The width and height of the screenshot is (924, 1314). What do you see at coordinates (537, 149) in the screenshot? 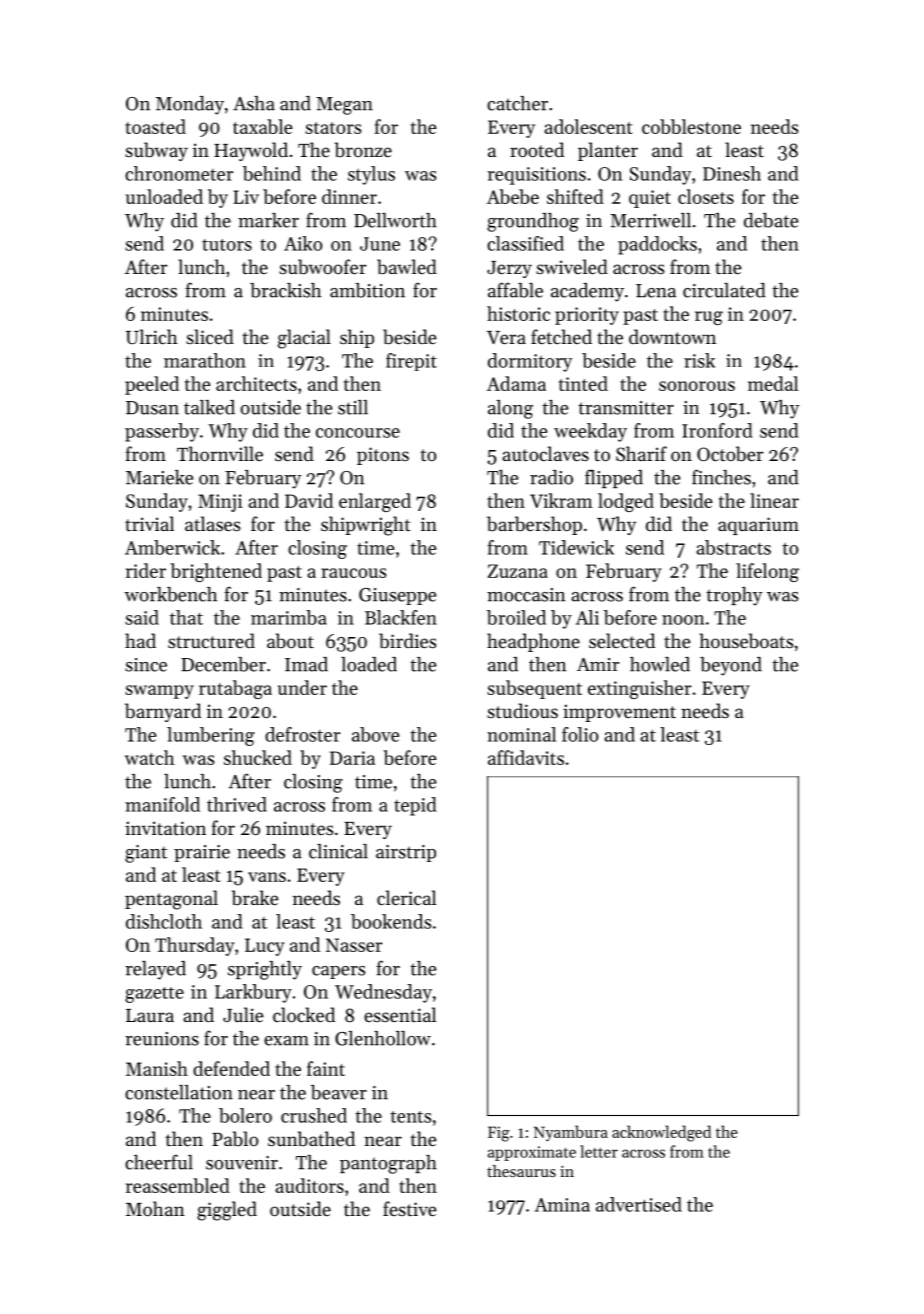
I see `rooted` at bounding box center [537, 149].
